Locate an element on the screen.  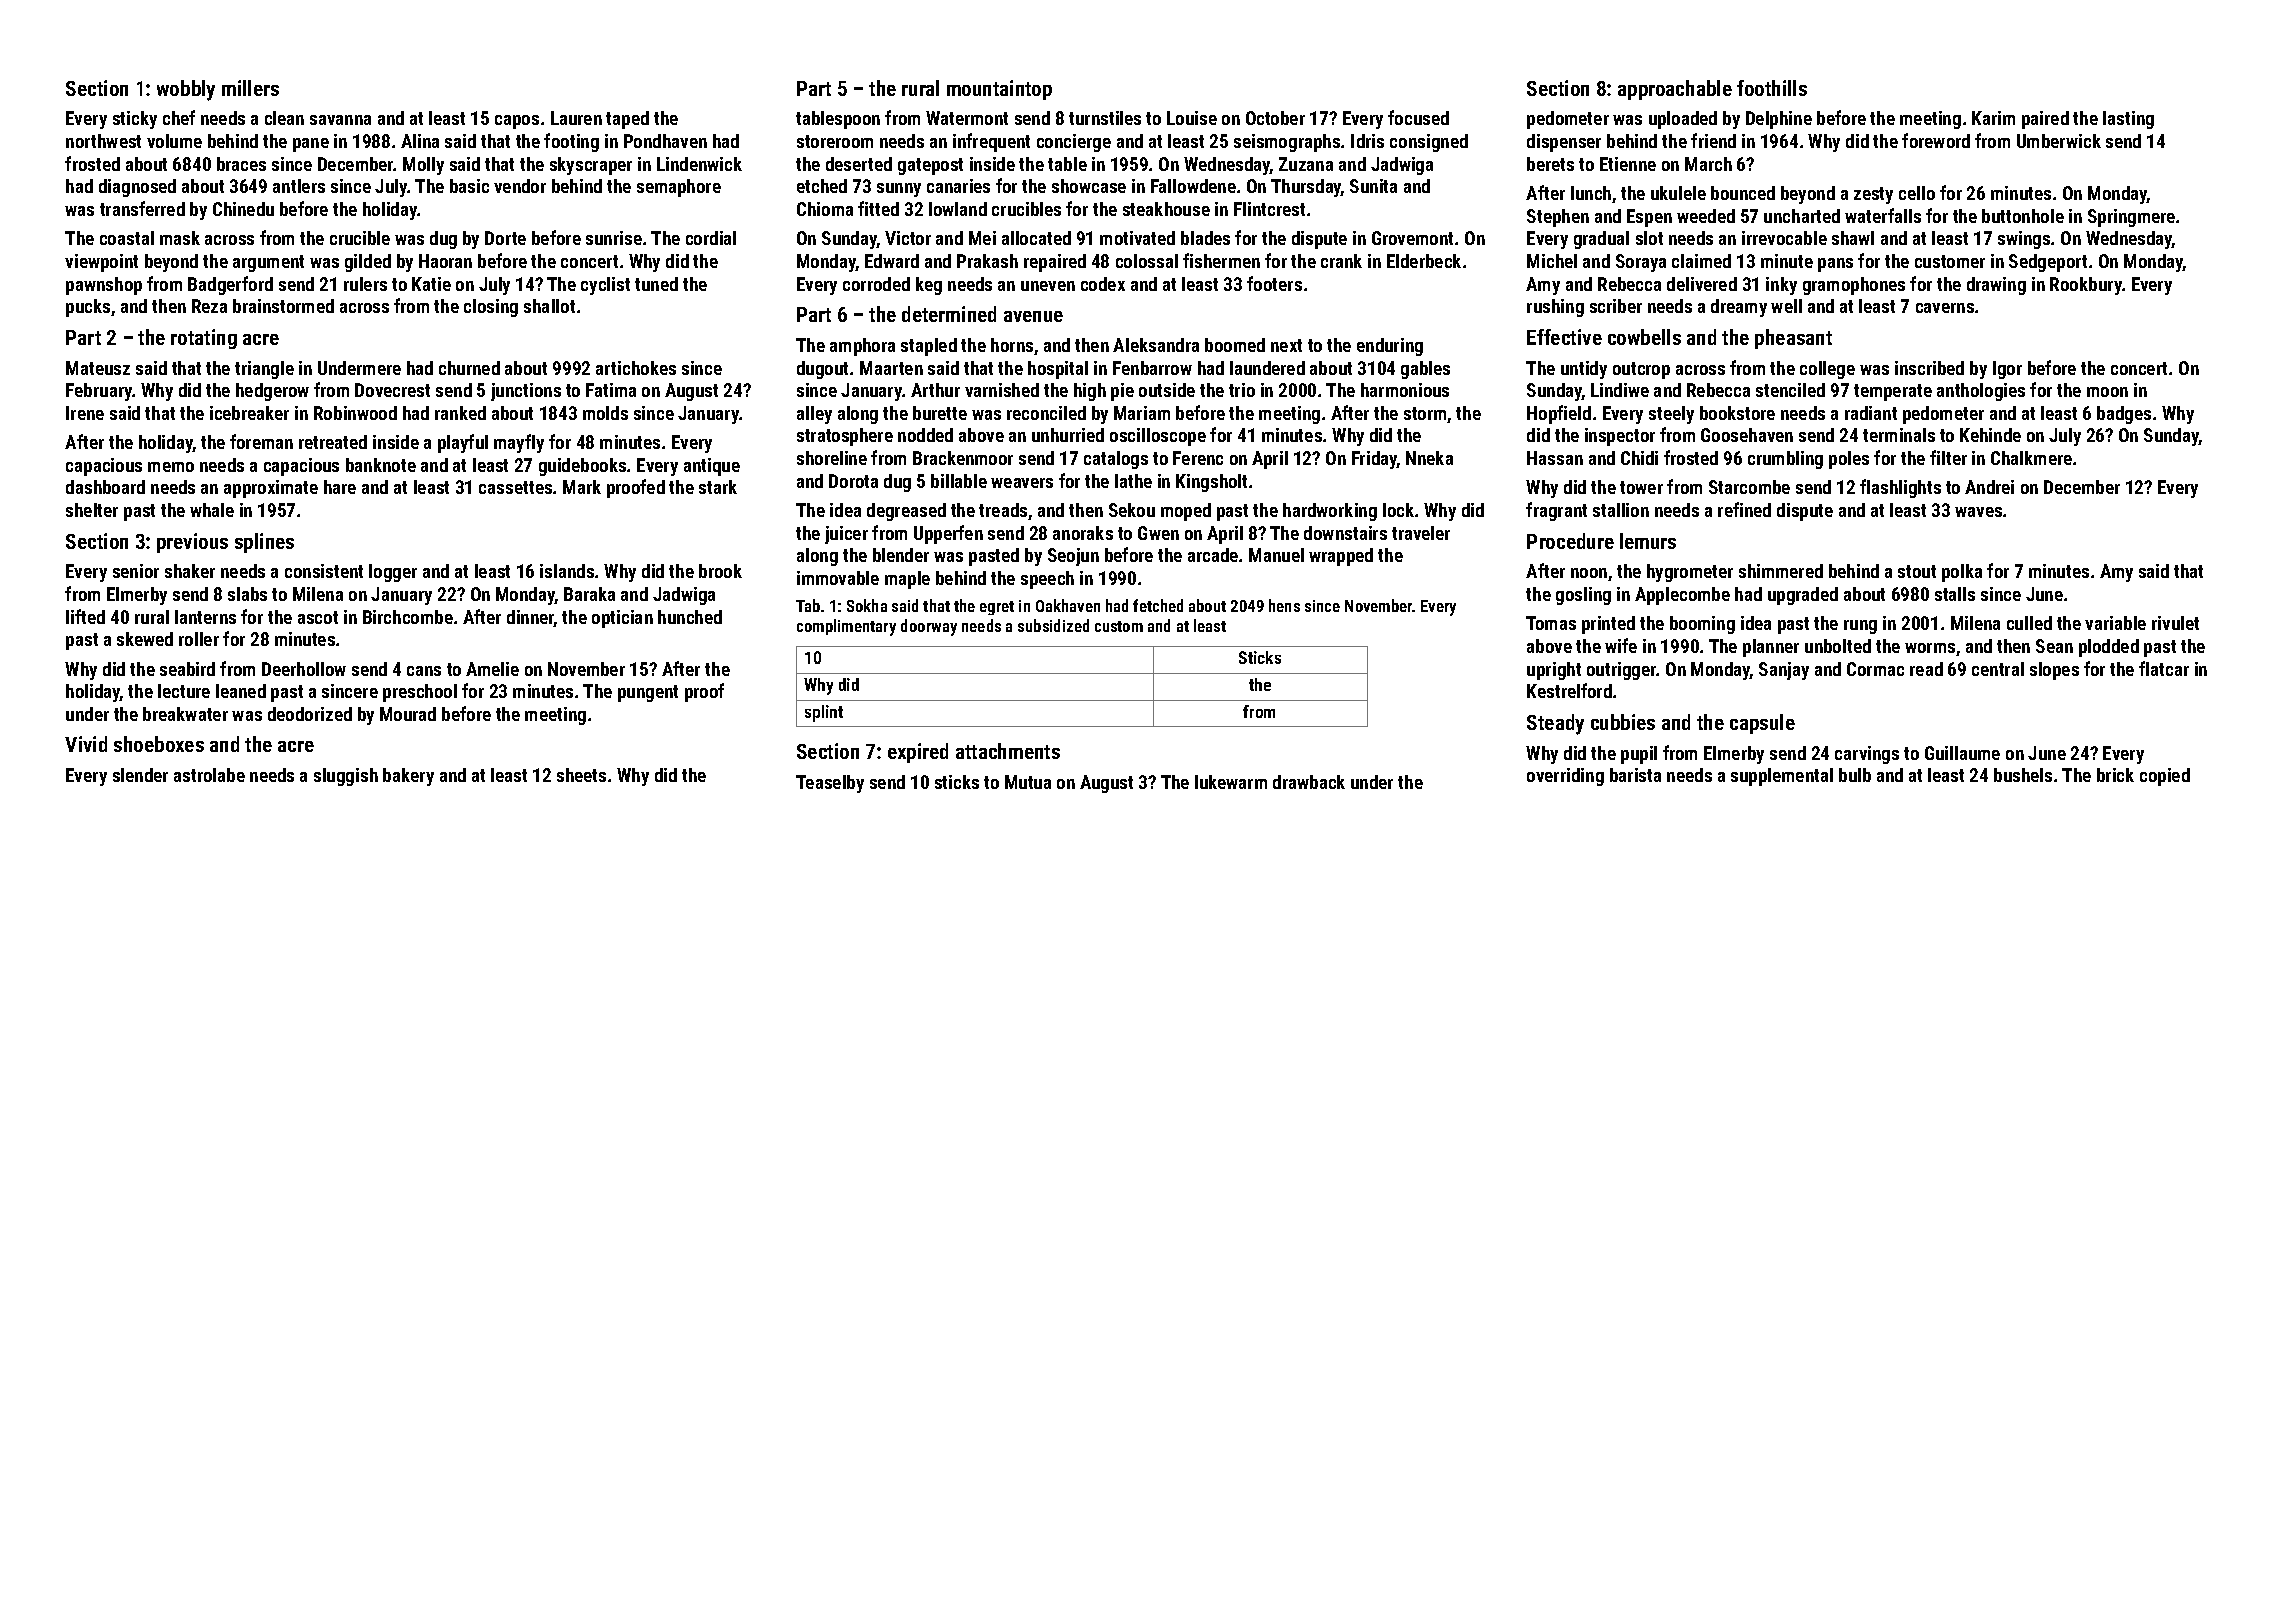
Manuel is located at coordinates (1276, 555).
